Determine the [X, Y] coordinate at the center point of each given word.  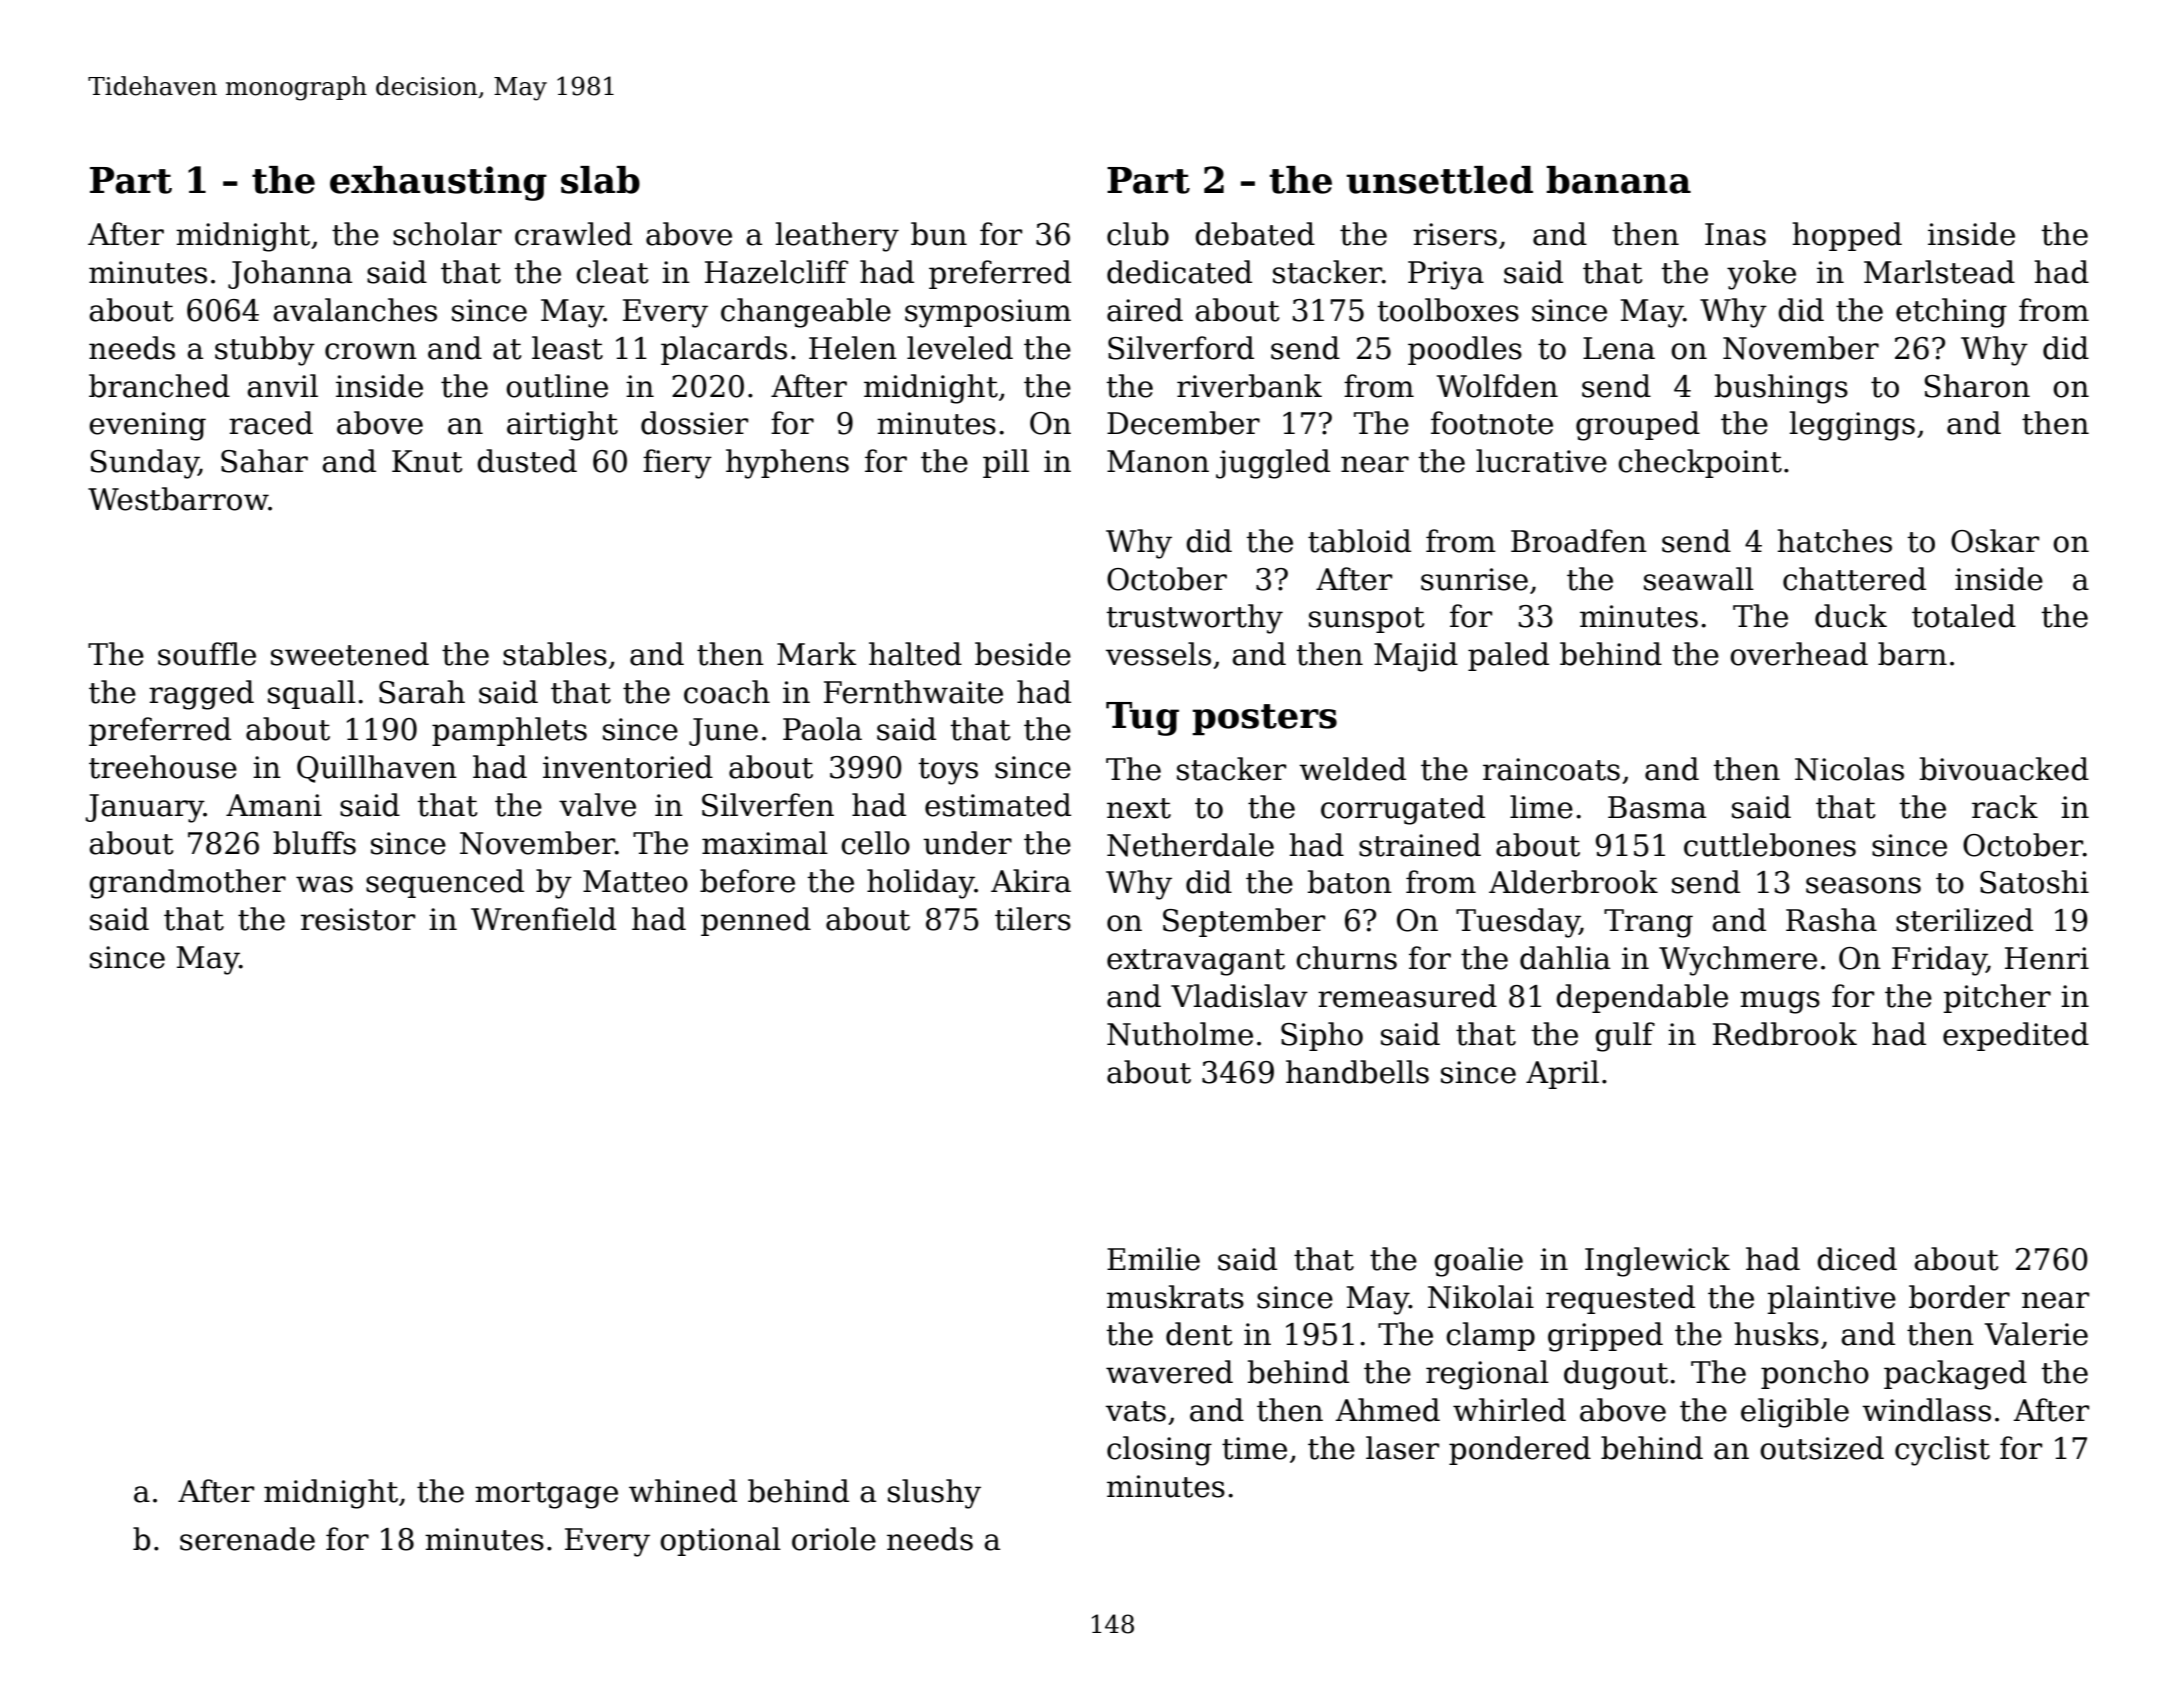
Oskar [1995, 541]
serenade [247, 1539]
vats [1136, 1411]
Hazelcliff [776, 272]
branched [159, 386]
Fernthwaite [913, 692]
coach [727, 692]
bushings [1781, 389]
